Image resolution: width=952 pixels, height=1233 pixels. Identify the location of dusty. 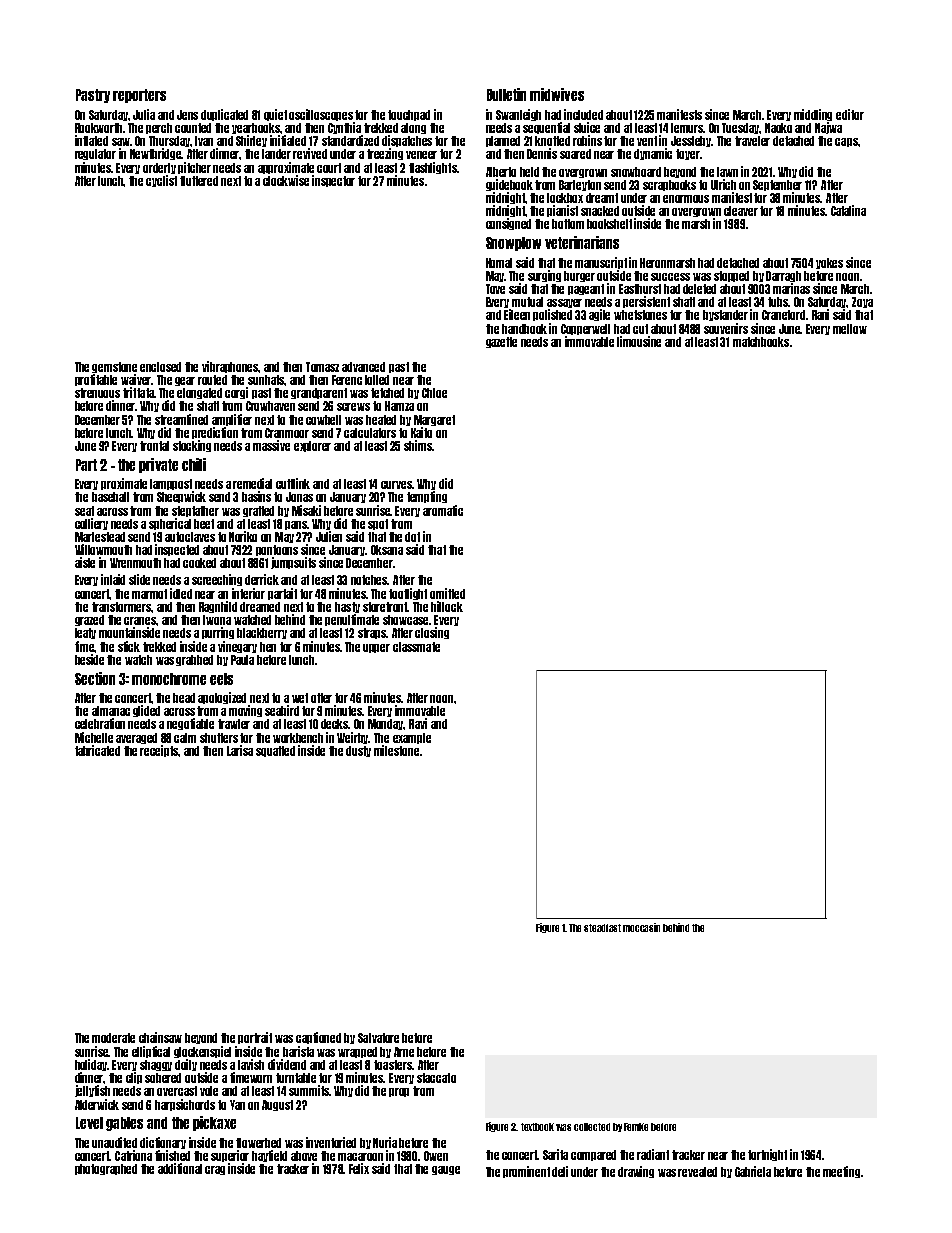
(358, 751).
